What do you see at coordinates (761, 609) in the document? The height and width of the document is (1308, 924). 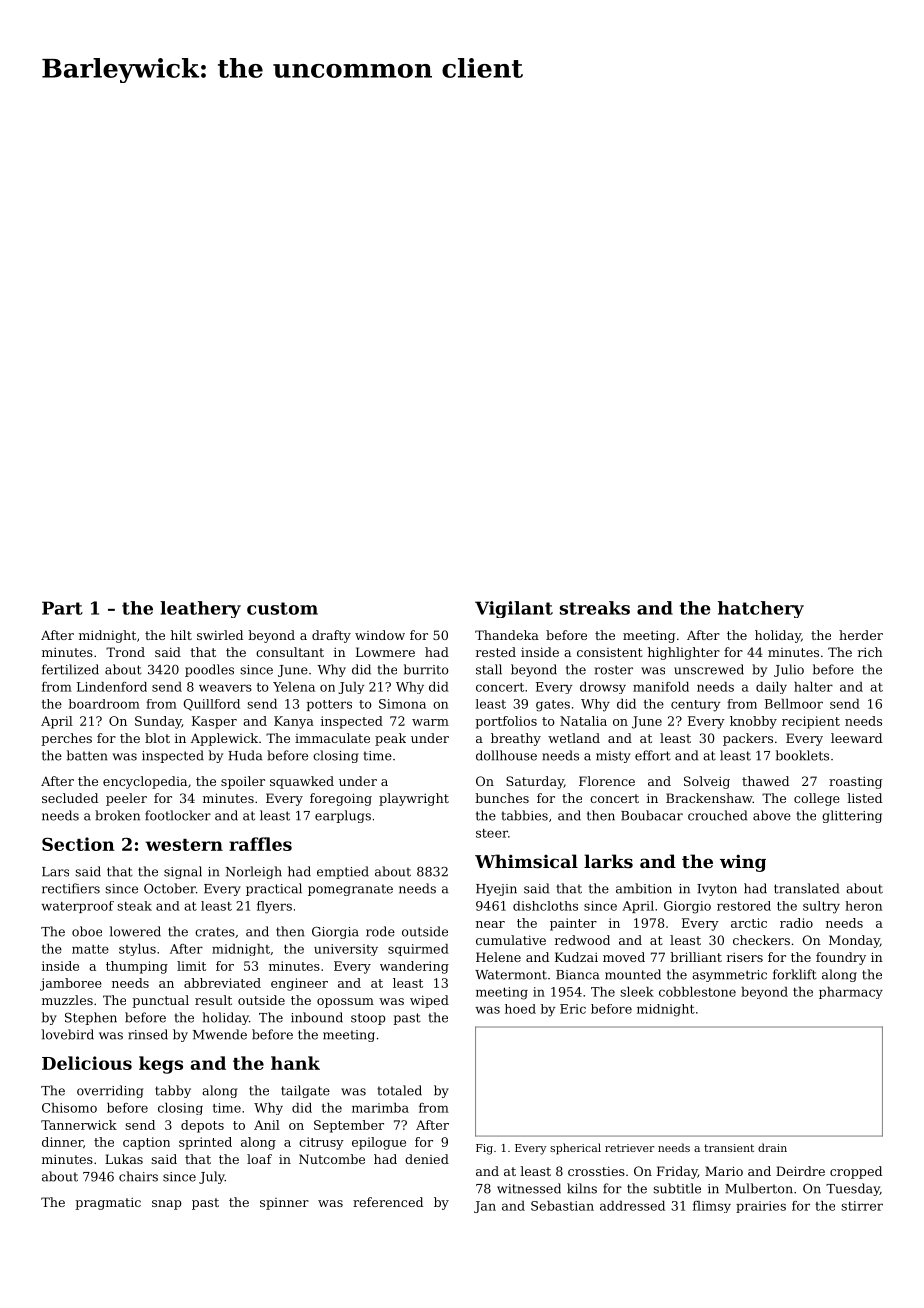 I see `hatchery` at bounding box center [761, 609].
